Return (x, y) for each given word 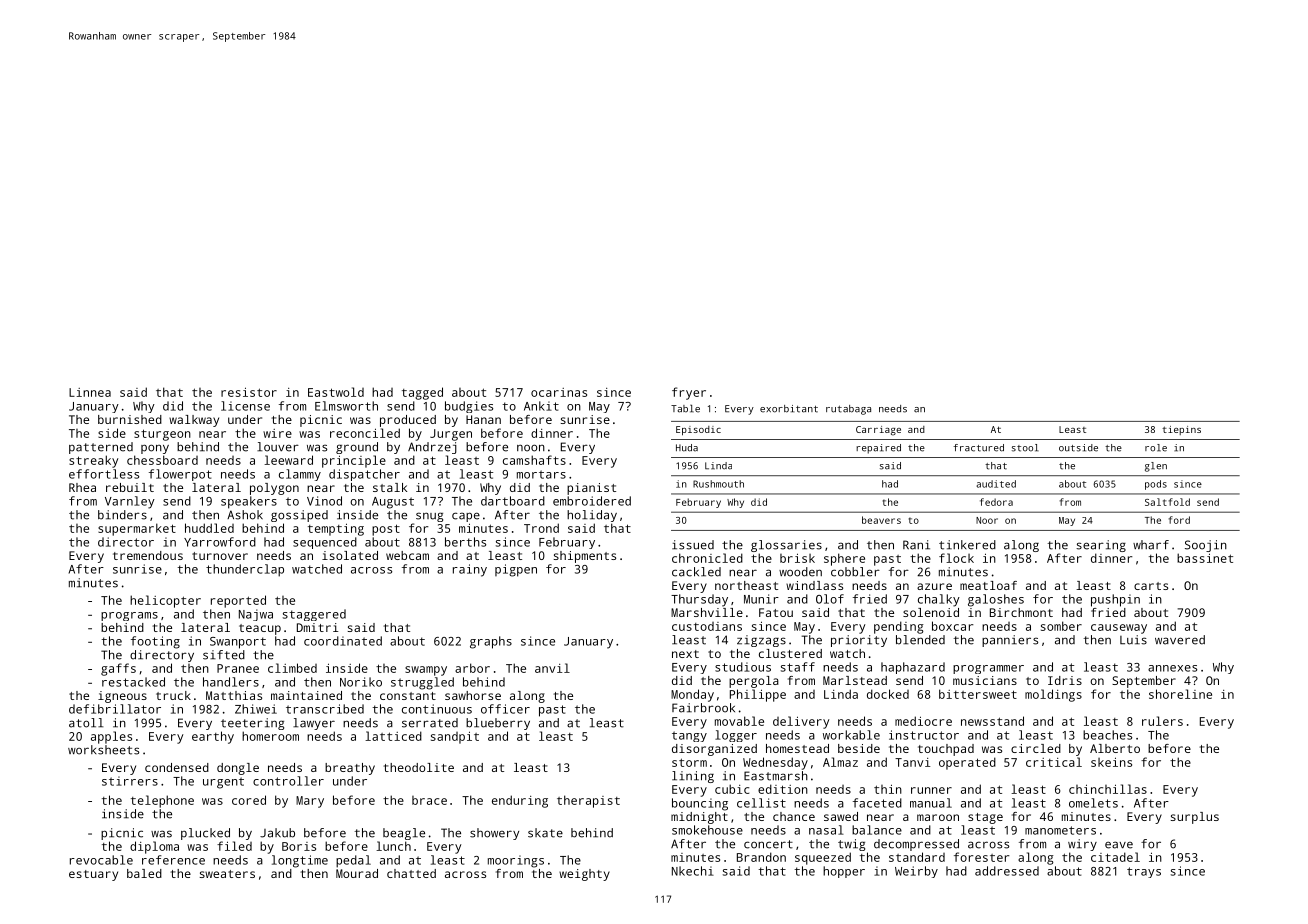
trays (1144, 872)
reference (173, 860)
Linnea (90, 392)
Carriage (878, 431)
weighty (584, 875)
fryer (689, 393)
